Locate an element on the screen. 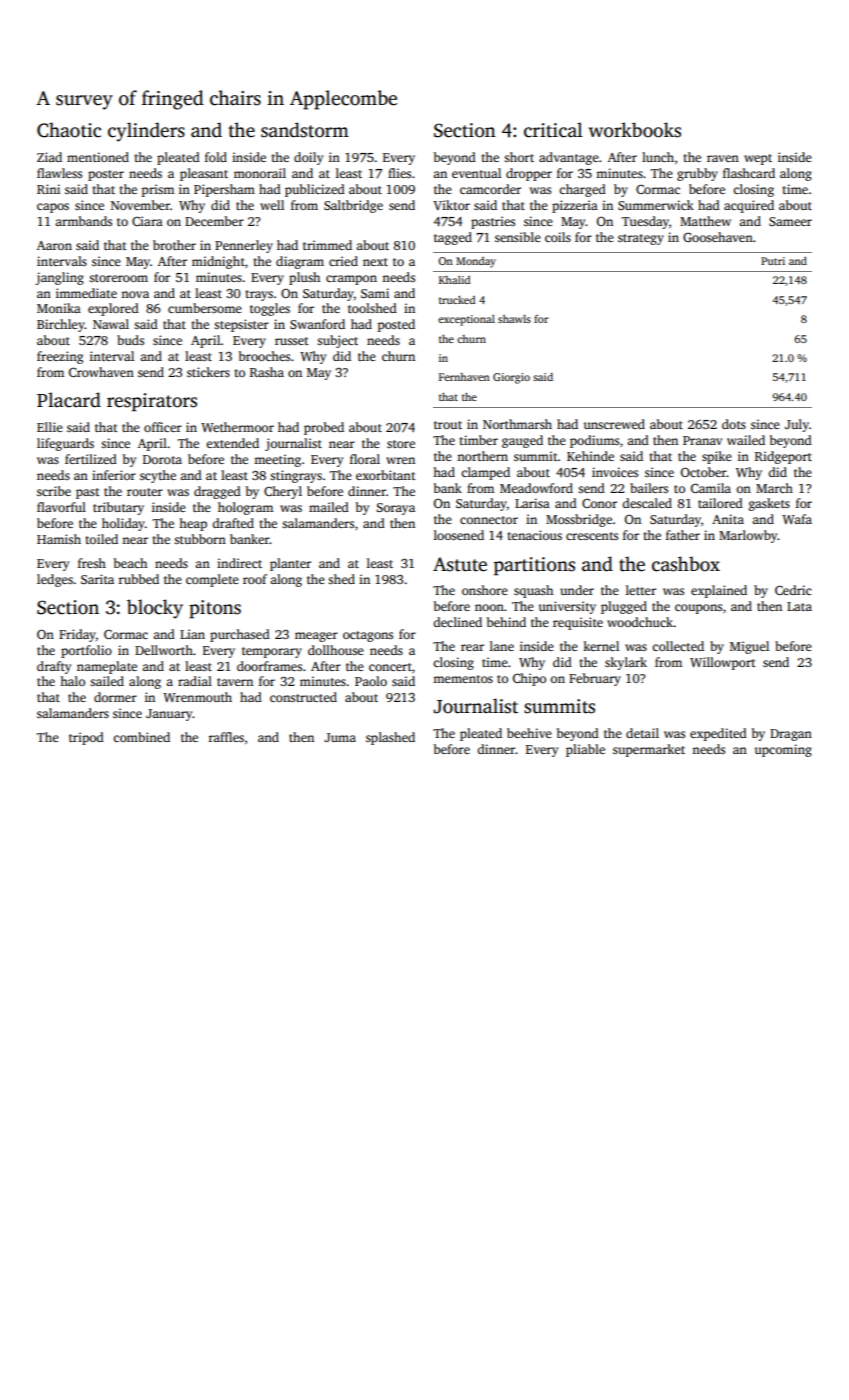 This screenshot has width=849, height=1400. Sameer is located at coordinates (790, 221).
